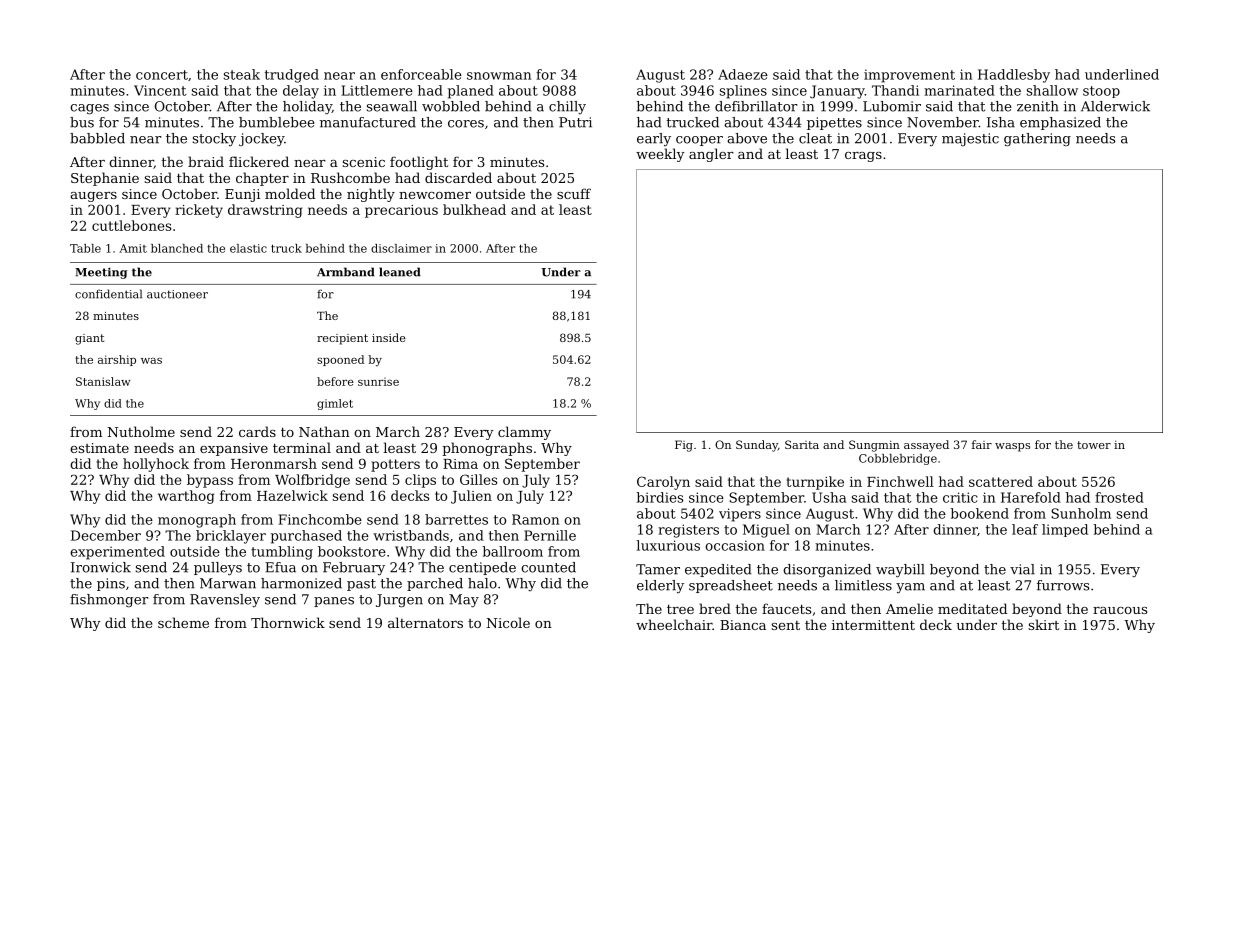 Image resolution: width=1233 pixels, height=952 pixels. What do you see at coordinates (1094, 445) in the image?
I see `tower` at bounding box center [1094, 445].
